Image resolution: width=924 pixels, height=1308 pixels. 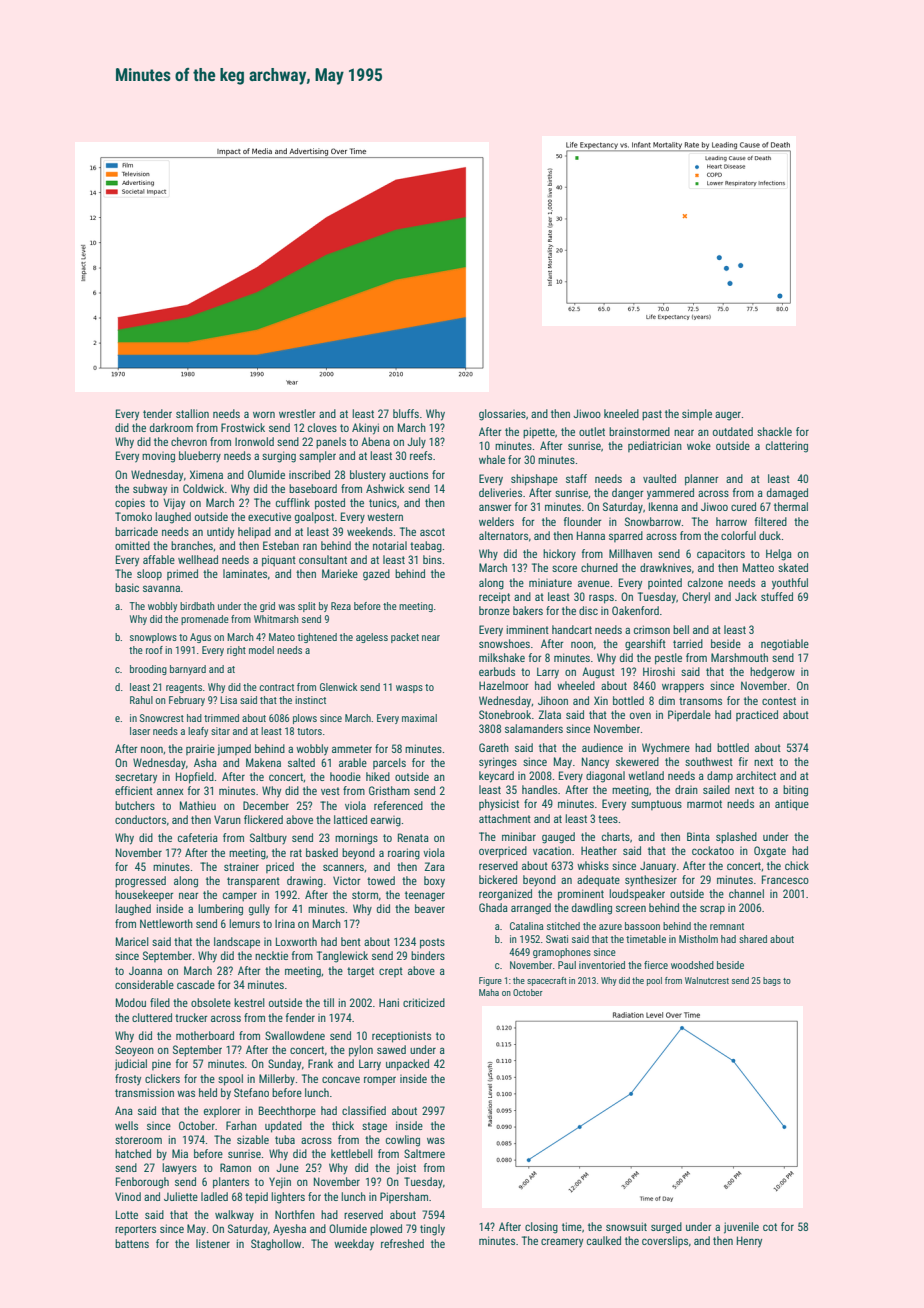 I want to click on conductors, so click(x=140, y=819).
